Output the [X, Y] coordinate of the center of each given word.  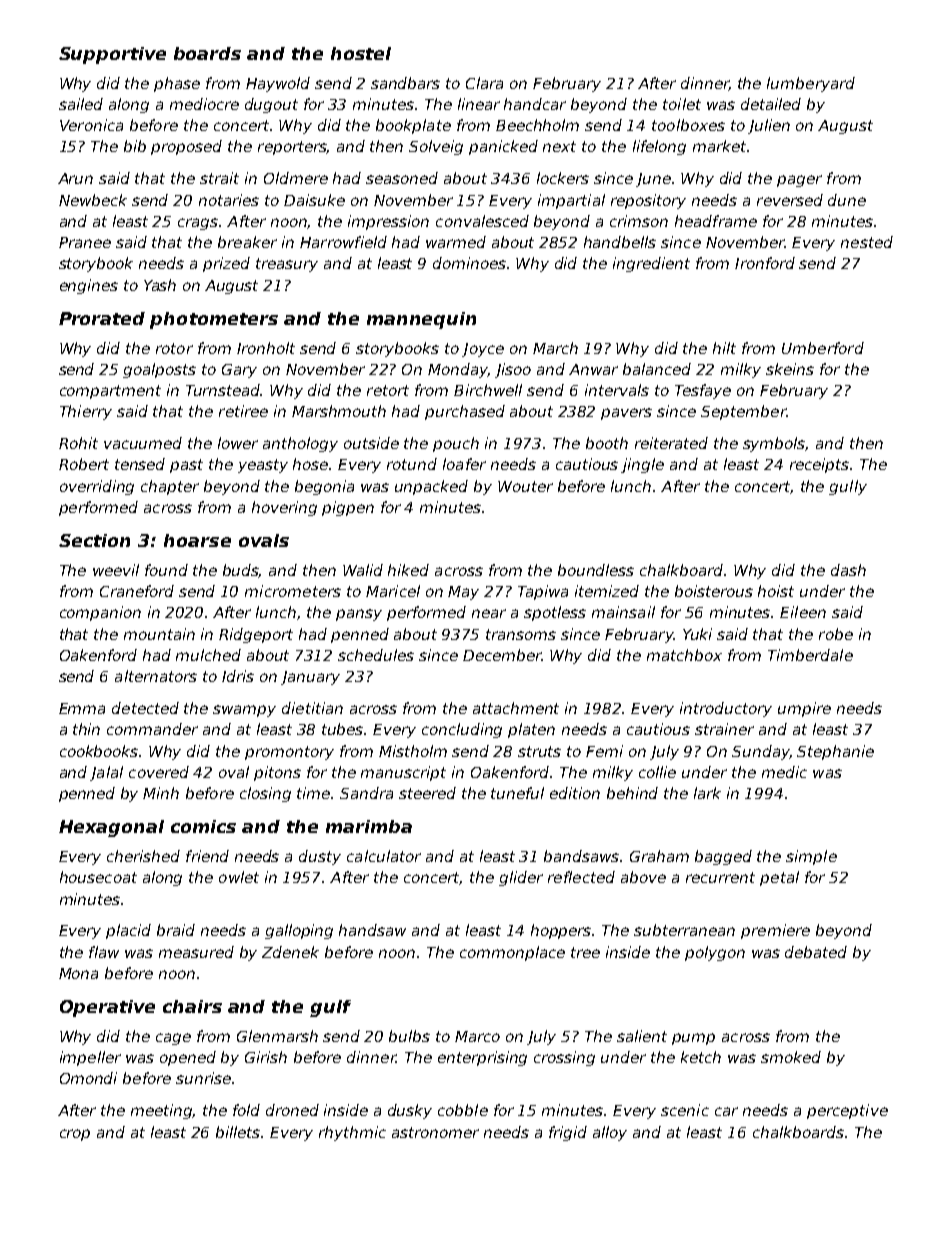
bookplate [413, 126]
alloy [610, 1133]
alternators [156, 676]
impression [388, 222]
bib [135, 146]
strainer [724, 729]
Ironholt [266, 348]
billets [238, 1132]
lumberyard [811, 84]
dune [847, 200]
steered [427, 793]
